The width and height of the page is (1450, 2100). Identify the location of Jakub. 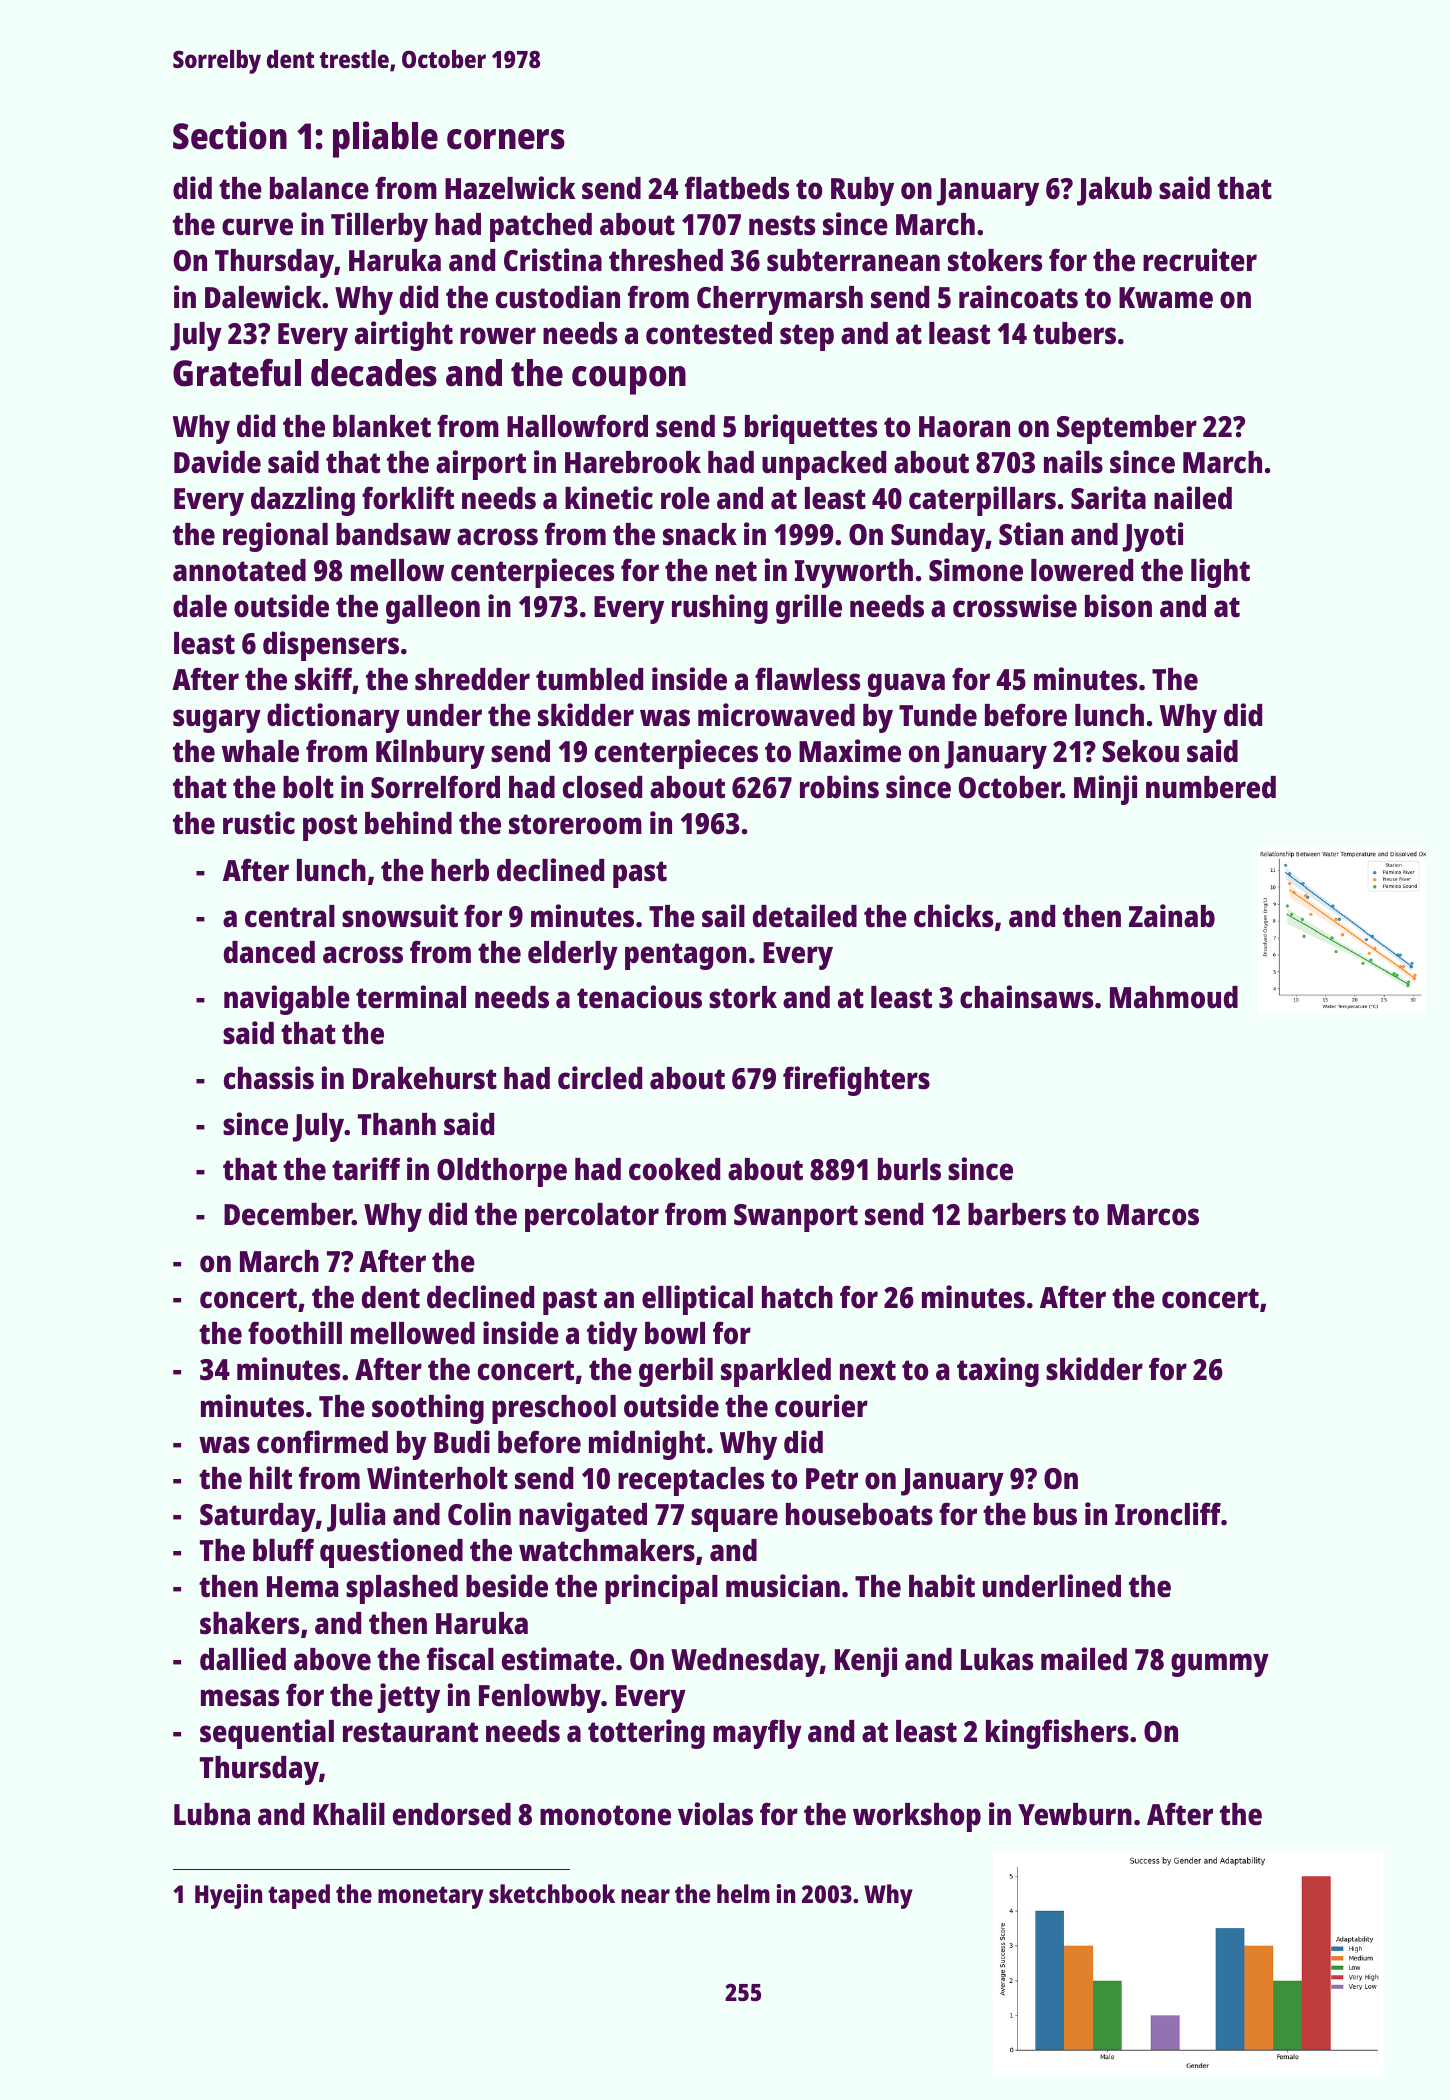
(1114, 191).
